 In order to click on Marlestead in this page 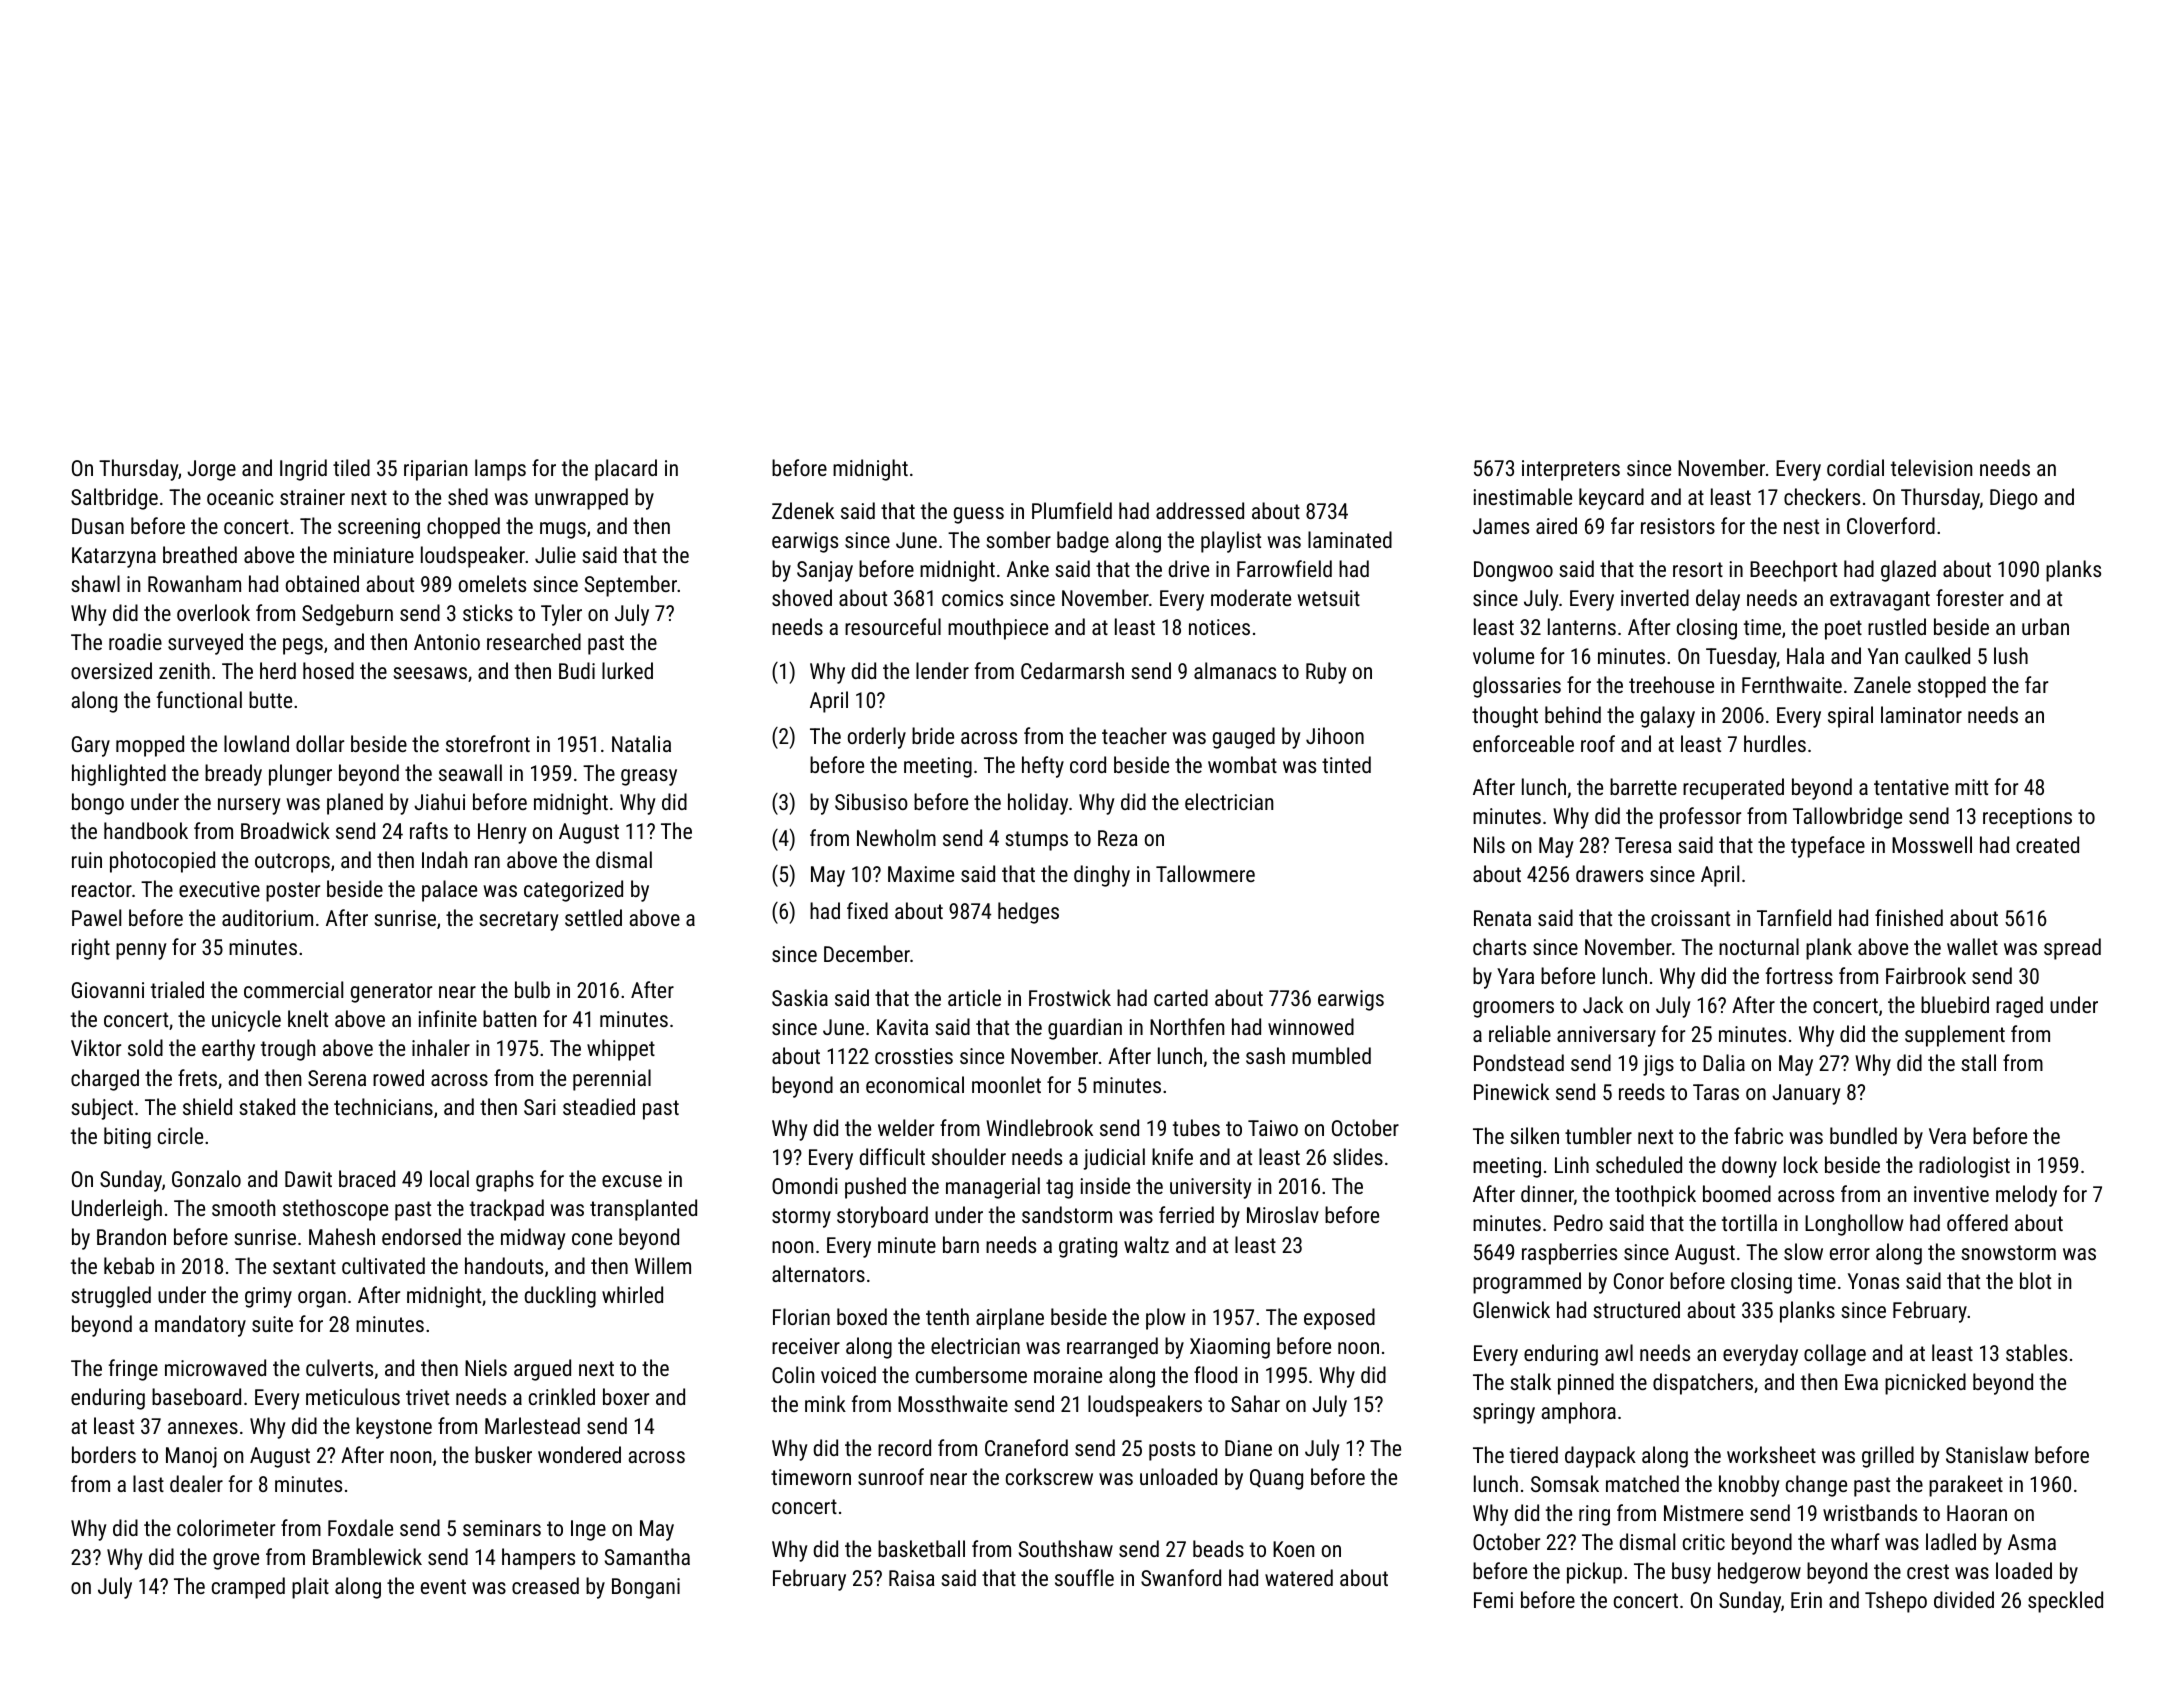, I will do `click(532, 1425)`.
